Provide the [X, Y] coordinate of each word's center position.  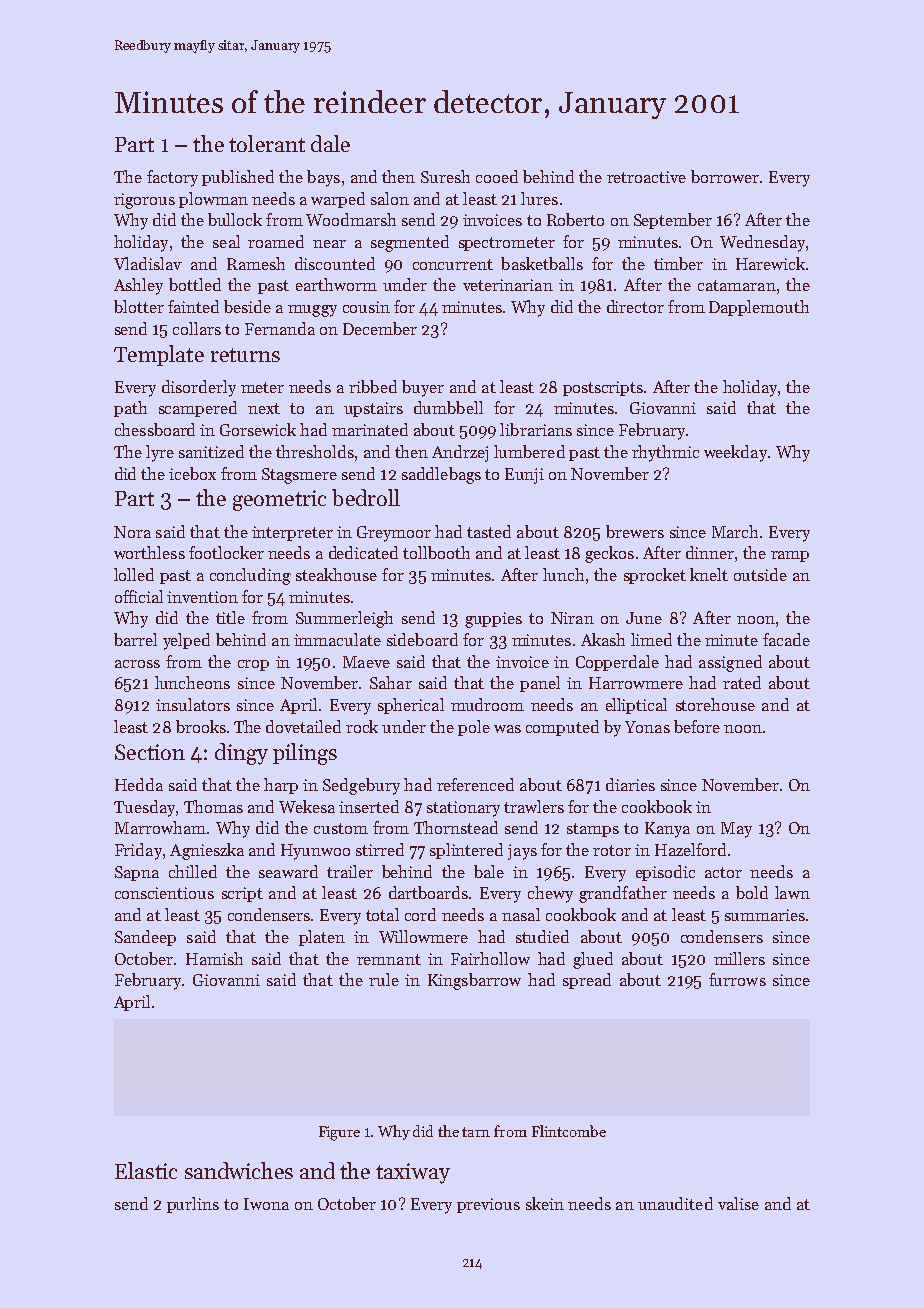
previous [488, 1205]
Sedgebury [361, 786]
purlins [193, 1205]
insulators [193, 704]
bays [323, 178]
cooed [497, 176]
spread [587, 981]
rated [742, 682]
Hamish [214, 958]
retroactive [646, 177]
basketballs [542, 263]
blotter [139, 306]
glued [593, 960]
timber [678, 263]
